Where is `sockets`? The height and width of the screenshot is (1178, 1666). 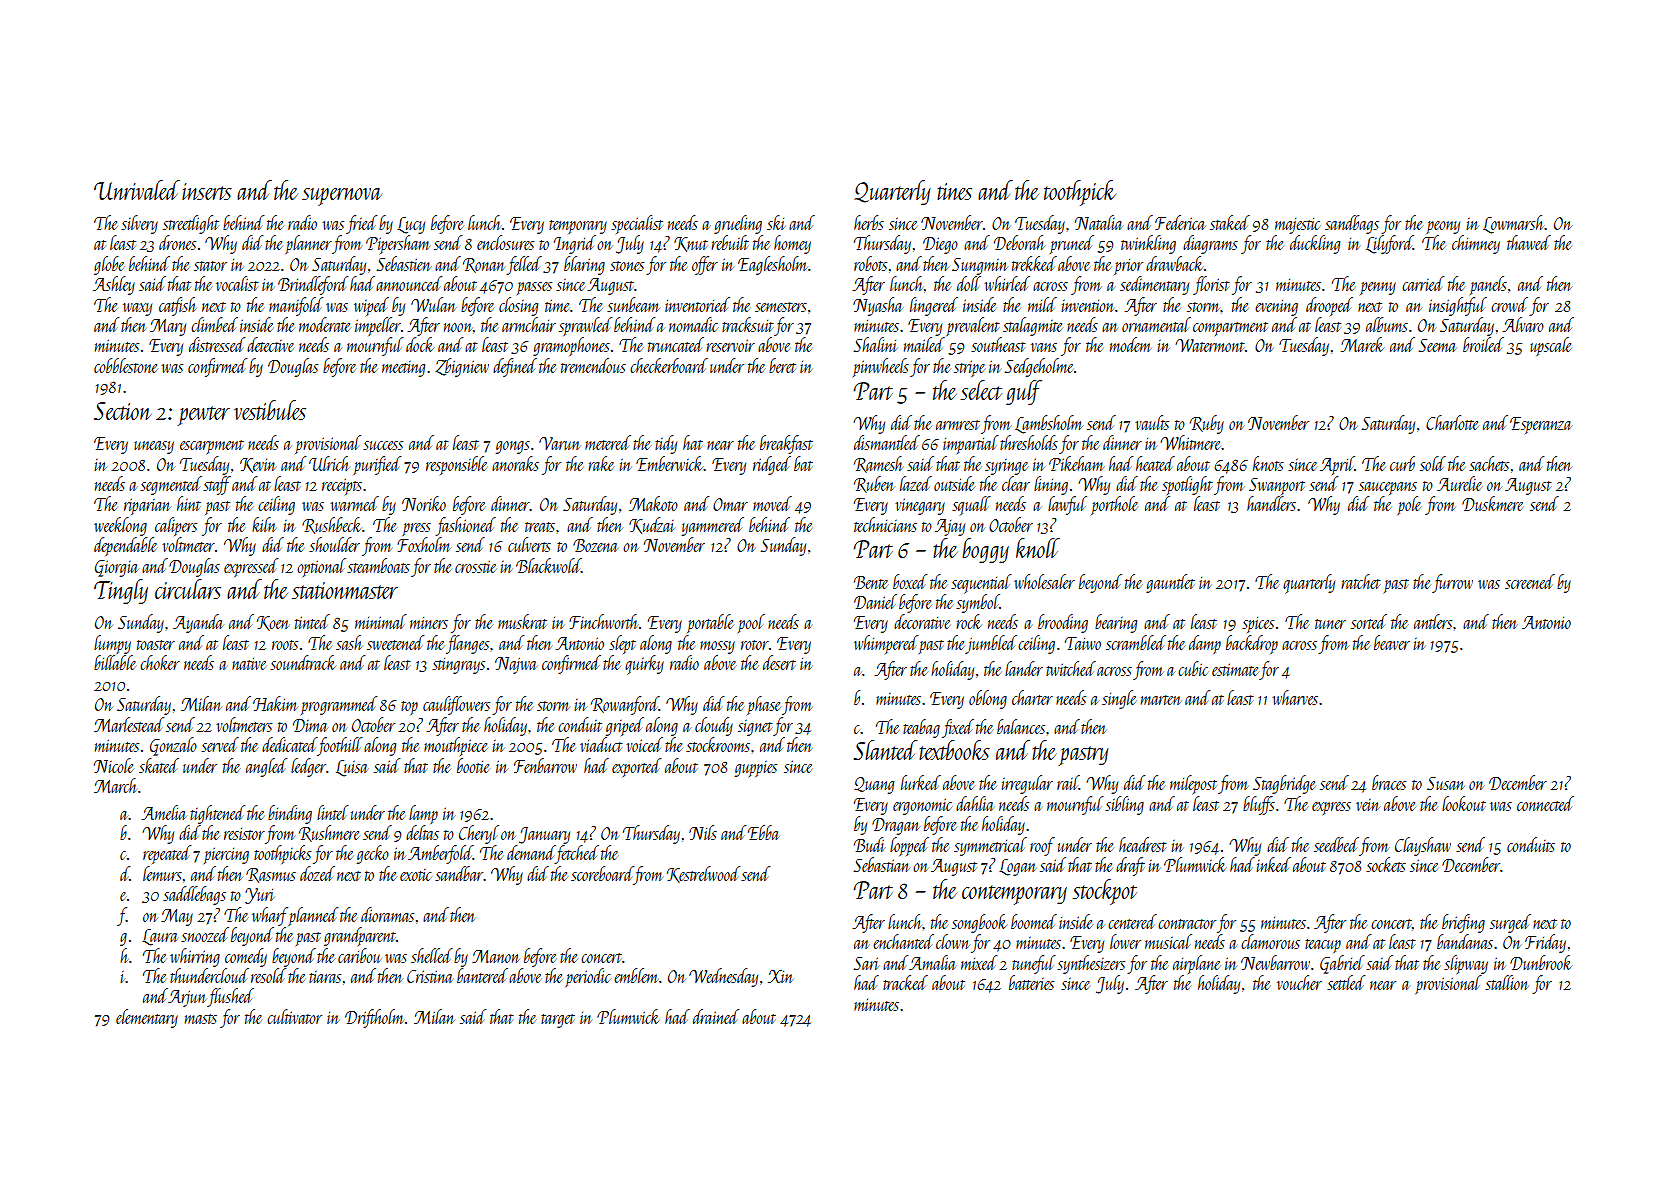
sockets is located at coordinates (1386, 864).
